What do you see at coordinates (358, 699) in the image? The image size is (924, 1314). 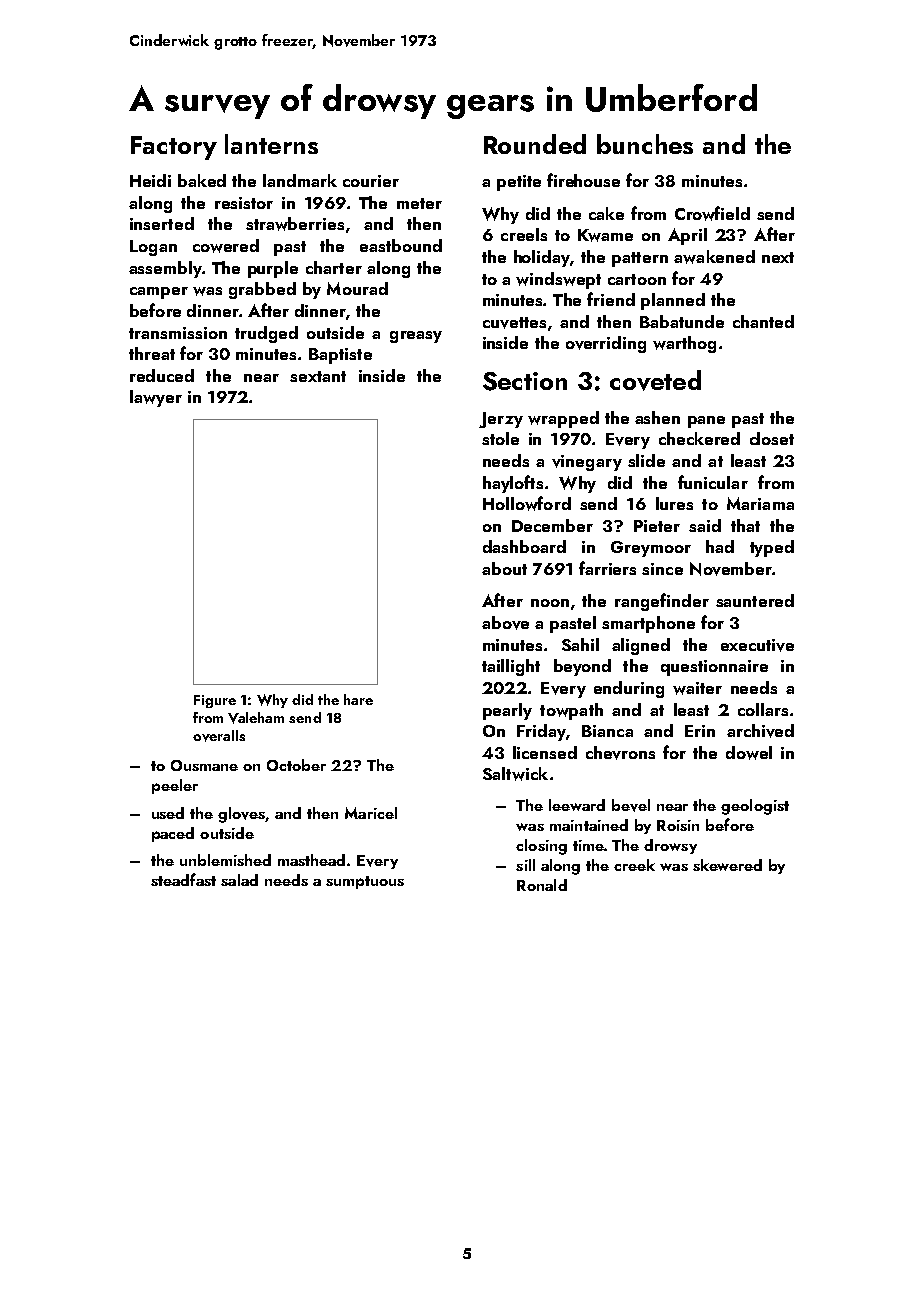 I see `hare` at bounding box center [358, 699].
